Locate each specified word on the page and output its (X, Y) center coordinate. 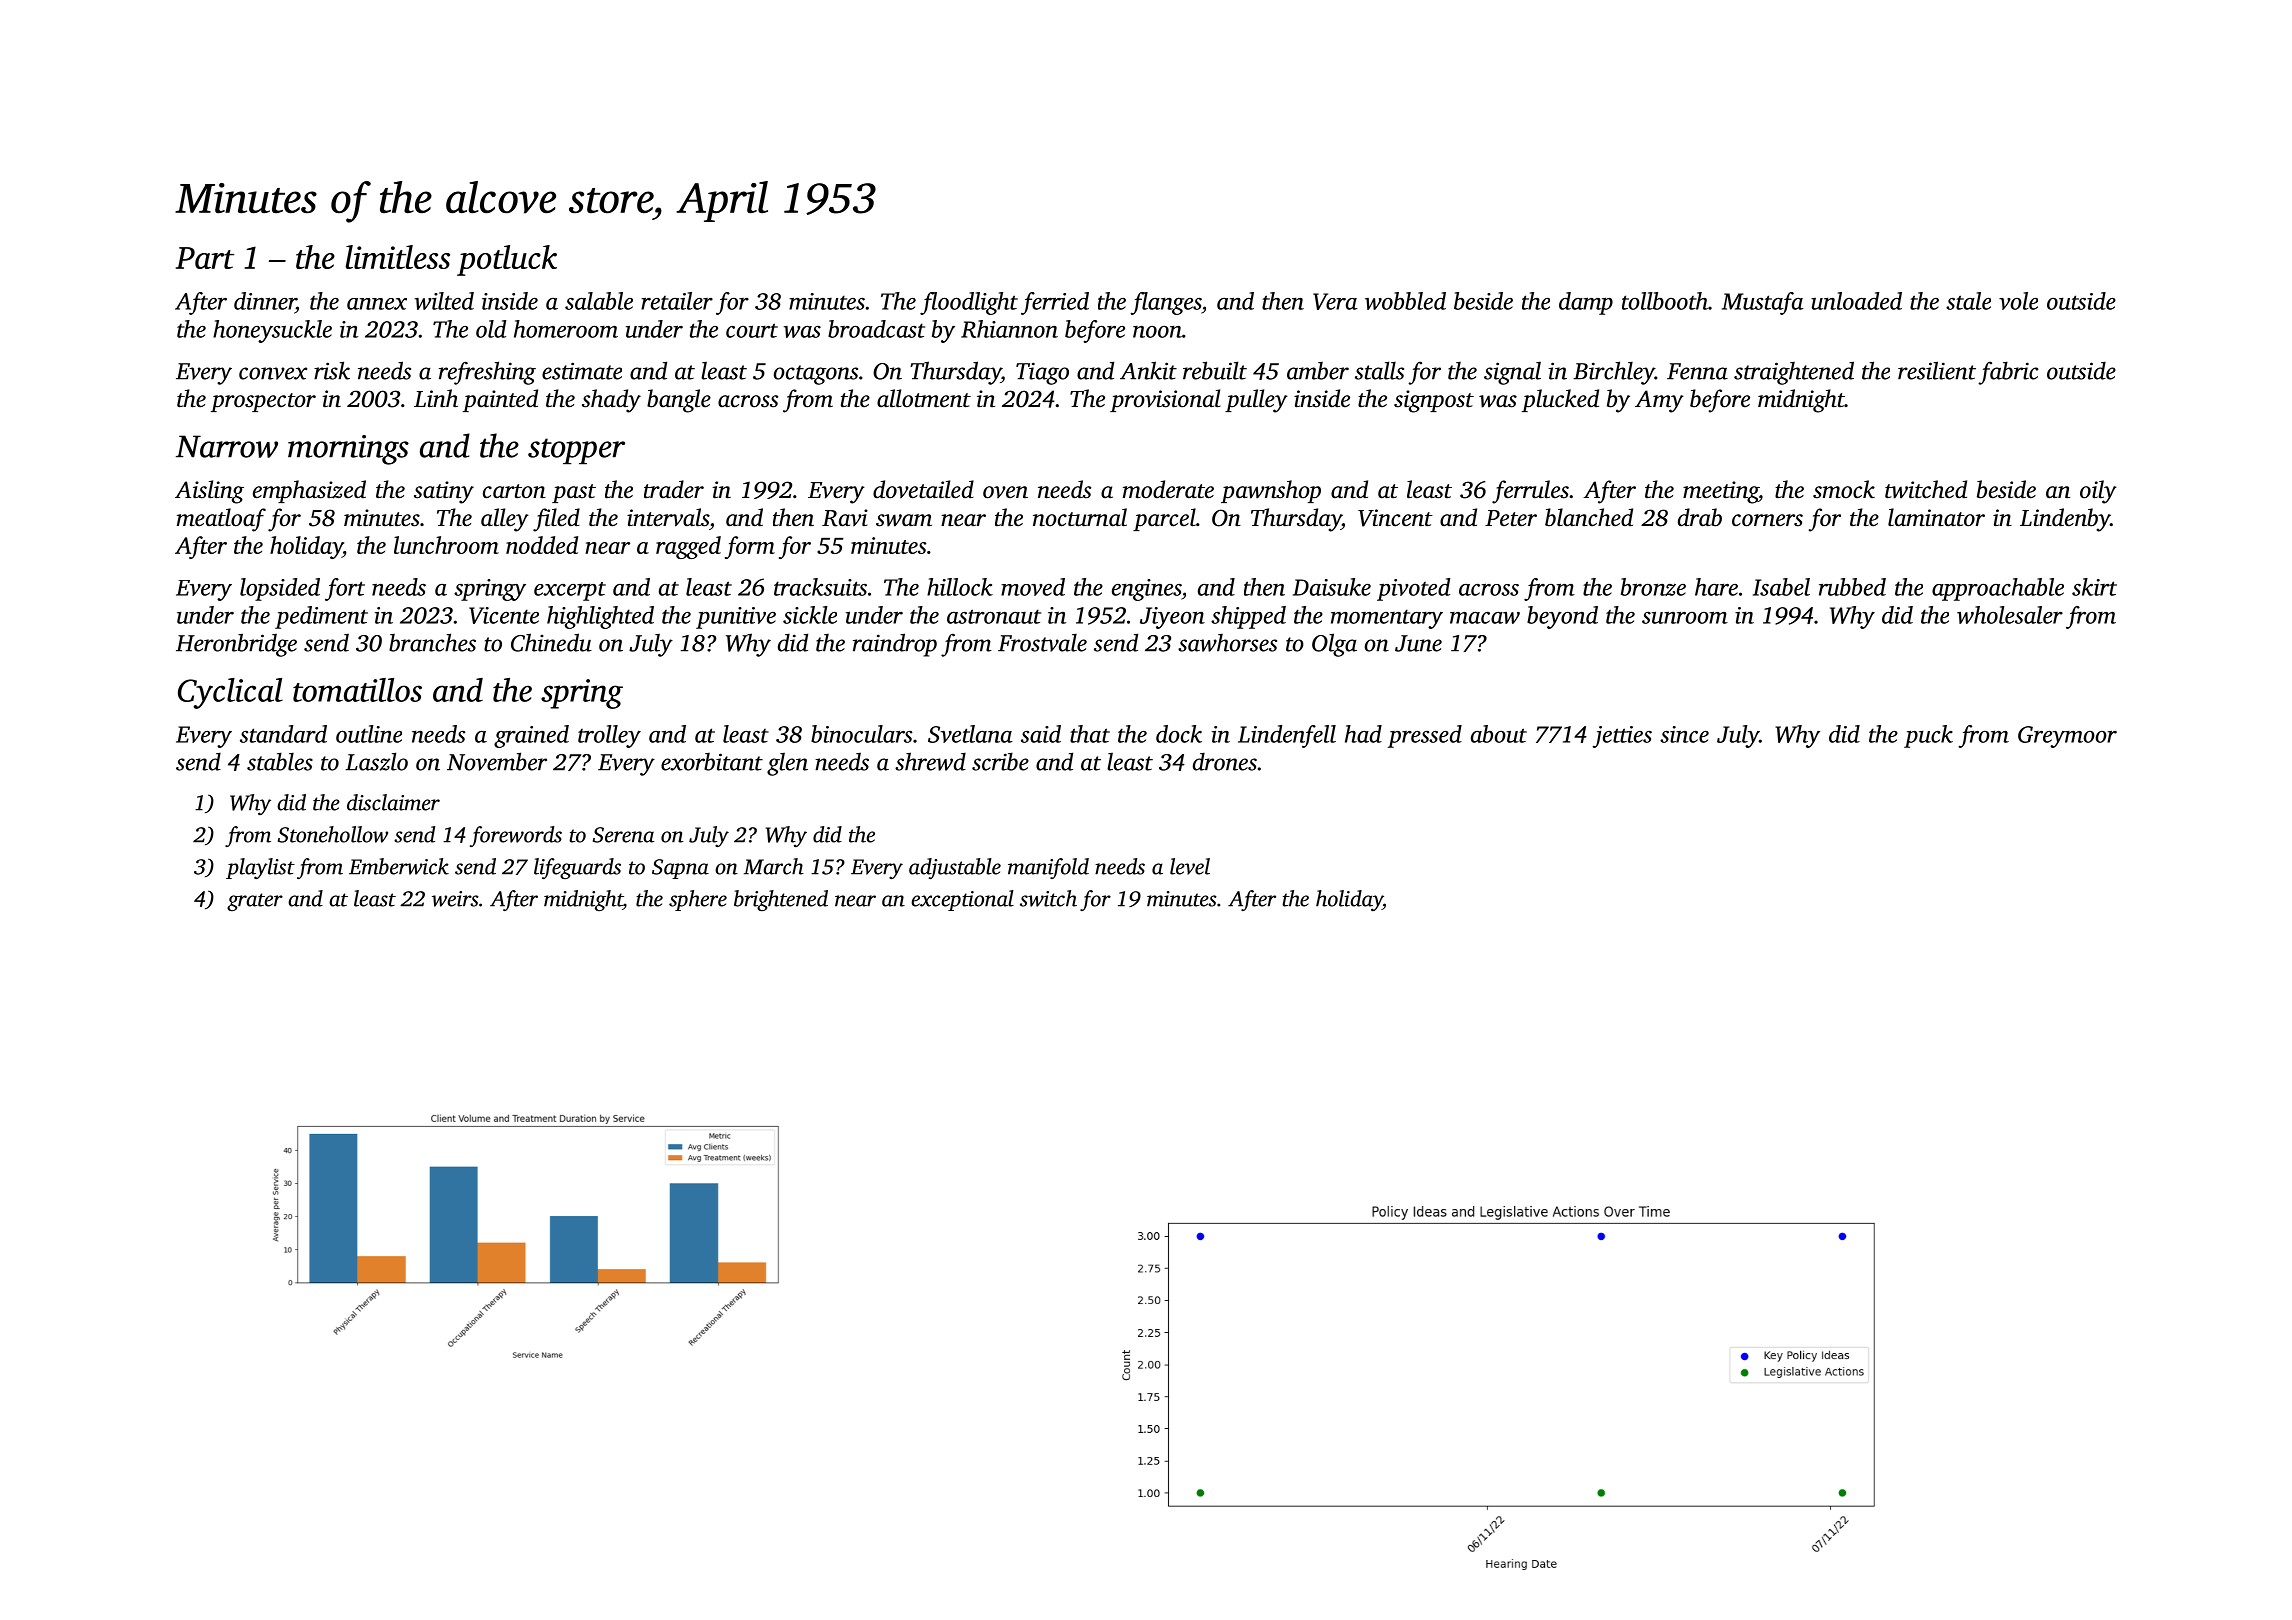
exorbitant (712, 762)
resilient (1937, 370)
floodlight (969, 303)
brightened (781, 900)
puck (1928, 736)
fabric (2008, 373)
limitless (398, 257)
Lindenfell (1287, 736)
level (1190, 866)
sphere (698, 900)
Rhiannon (1009, 329)
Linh (436, 398)
